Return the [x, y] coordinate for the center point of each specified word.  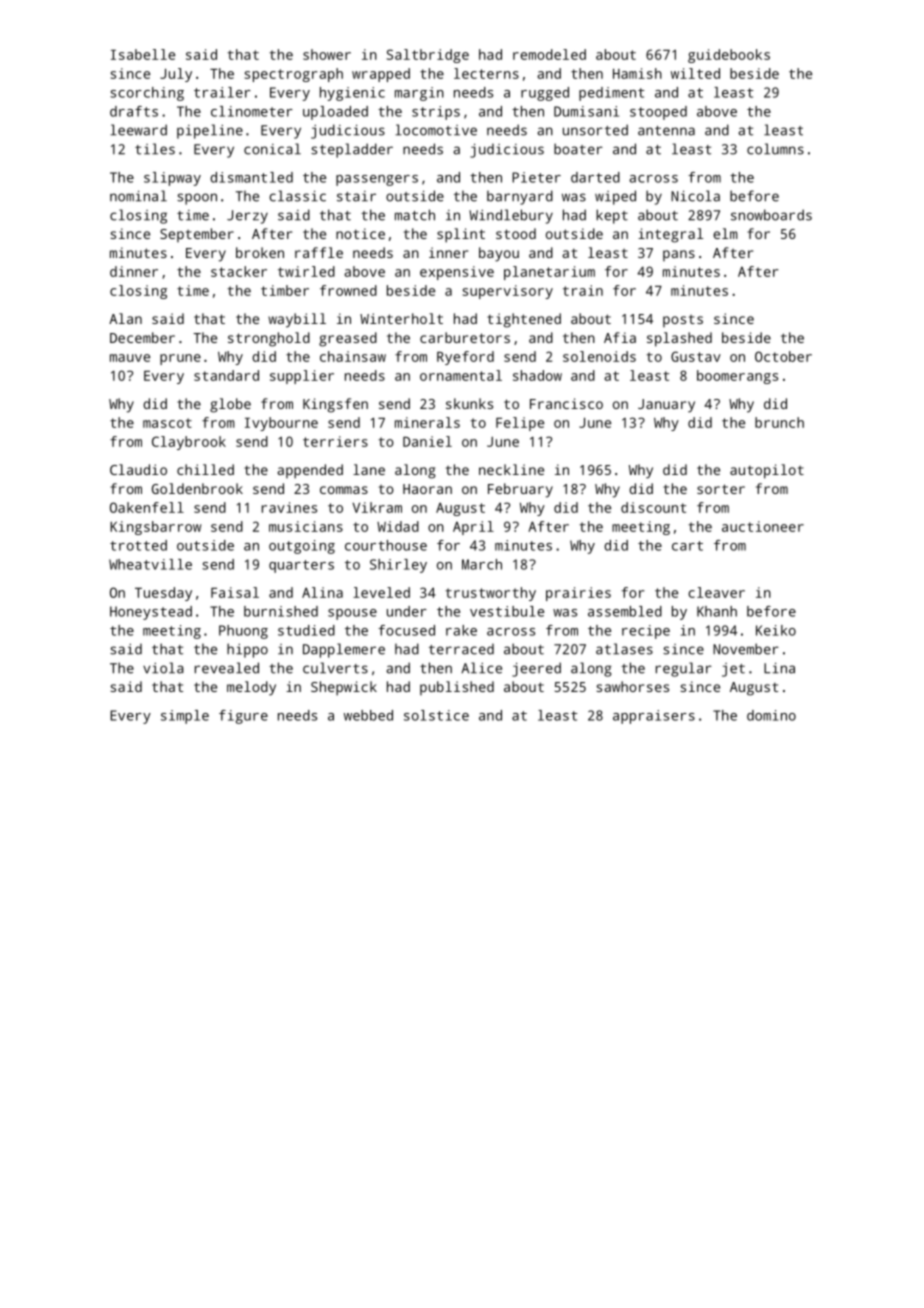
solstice [436, 715]
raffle [319, 252]
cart [687, 546]
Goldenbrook [197, 488]
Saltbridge [428, 56]
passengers [377, 180]
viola [163, 668]
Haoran [427, 489]
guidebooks [729, 56]
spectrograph [294, 75]
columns [775, 149]
